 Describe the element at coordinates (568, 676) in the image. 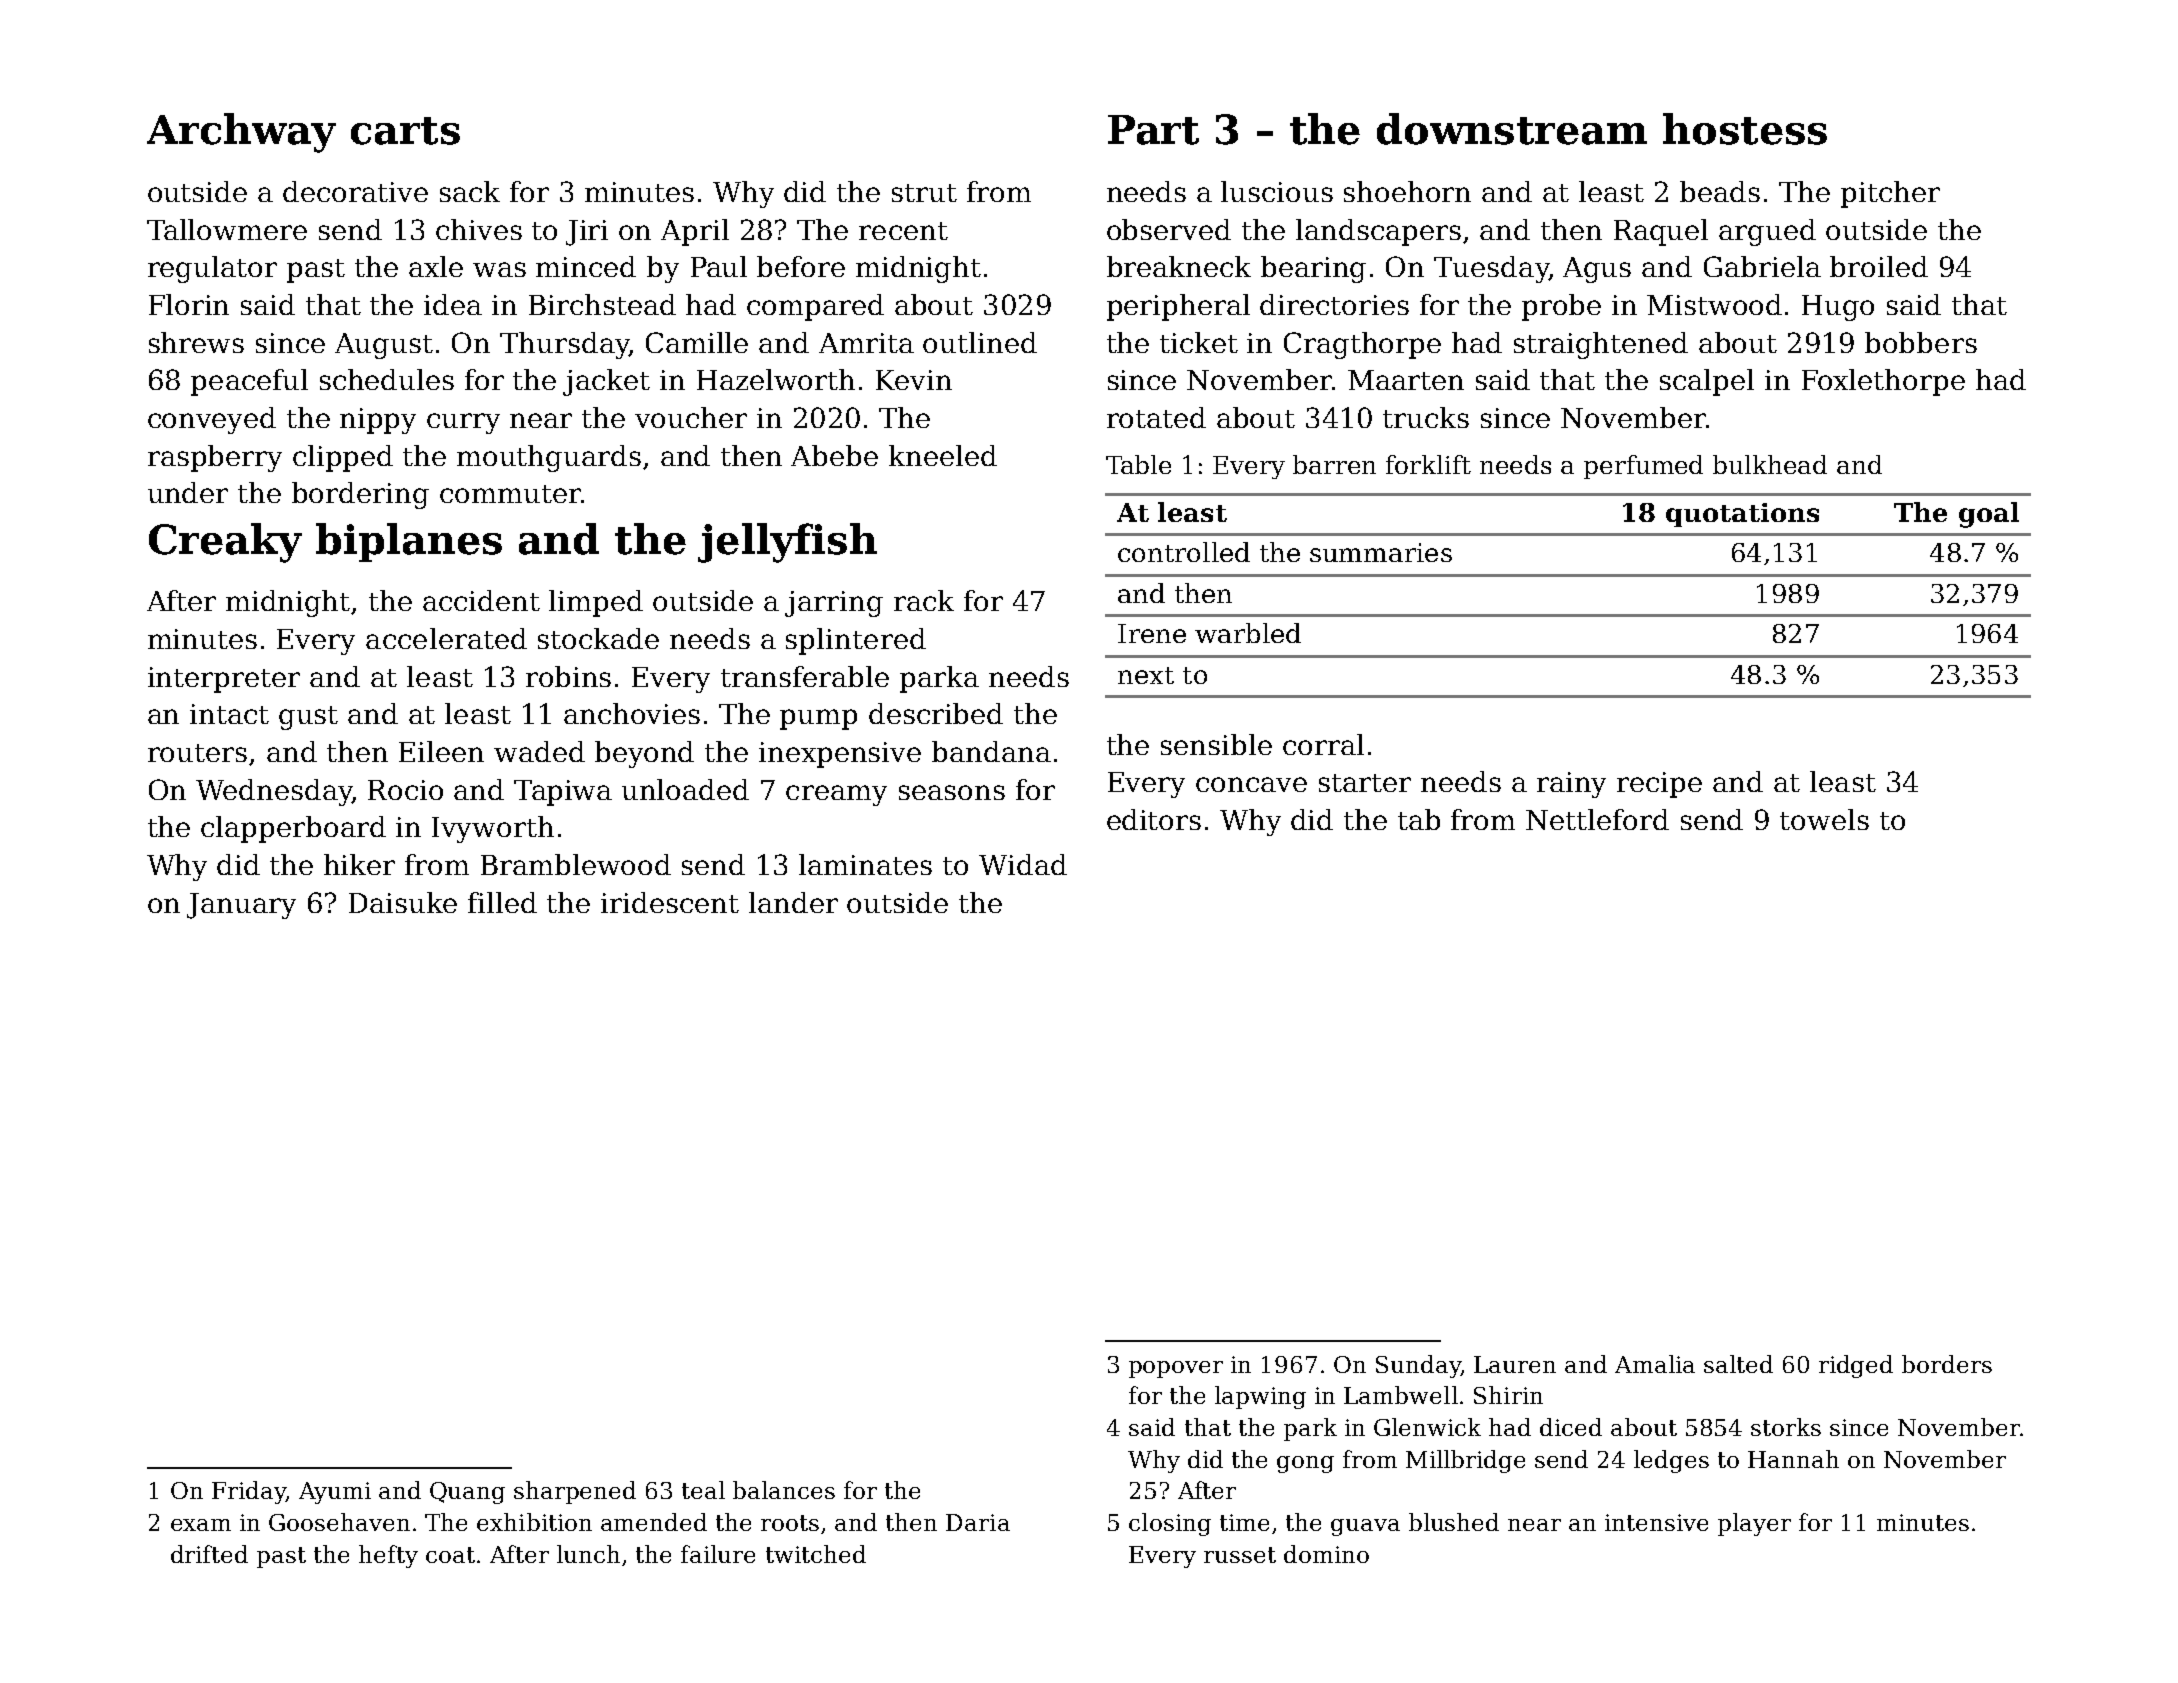

I see `robins` at that location.
